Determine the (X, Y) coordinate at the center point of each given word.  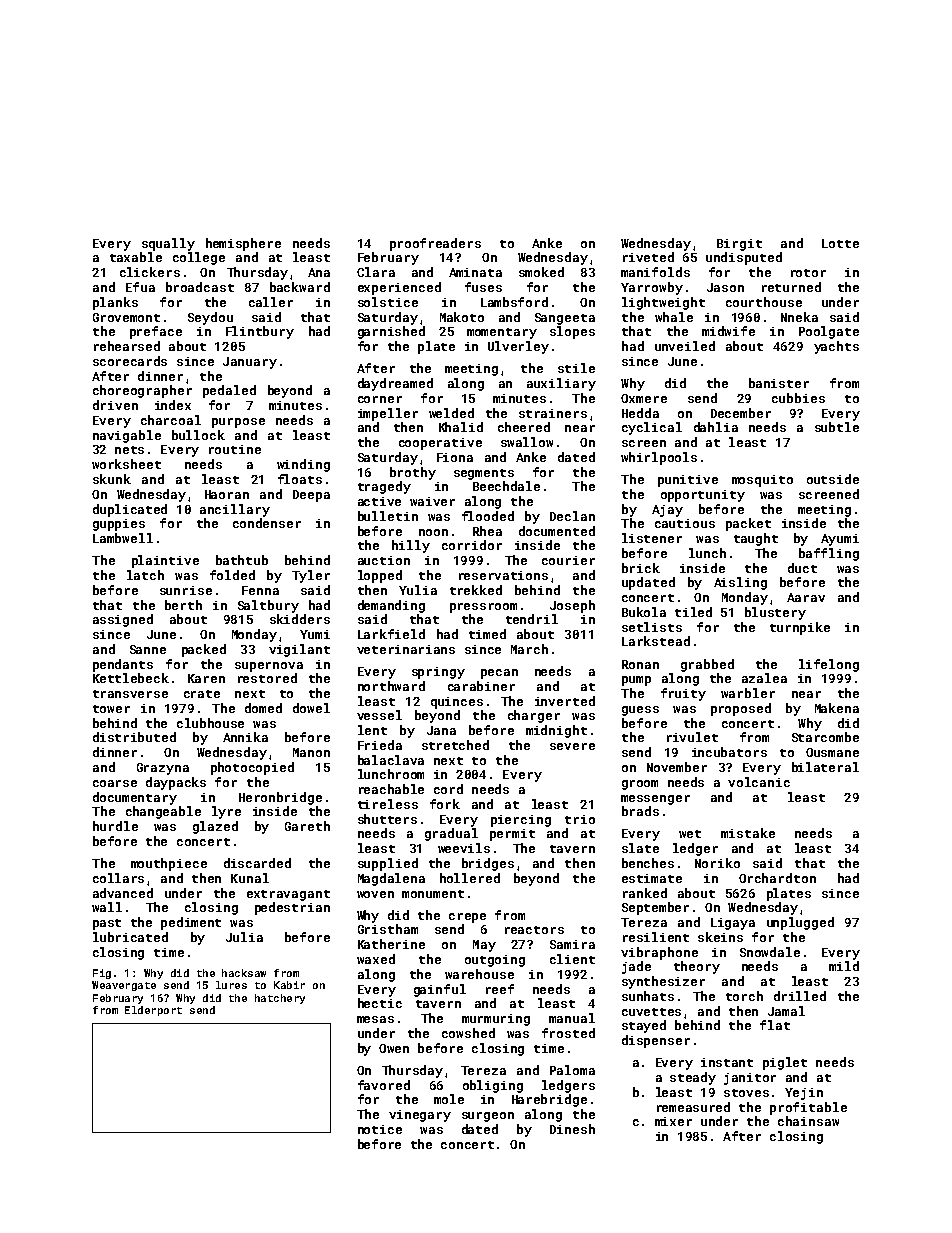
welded (451, 413)
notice (380, 1129)
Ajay (667, 511)
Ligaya (733, 924)
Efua (140, 287)
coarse (115, 783)
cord (448, 789)
